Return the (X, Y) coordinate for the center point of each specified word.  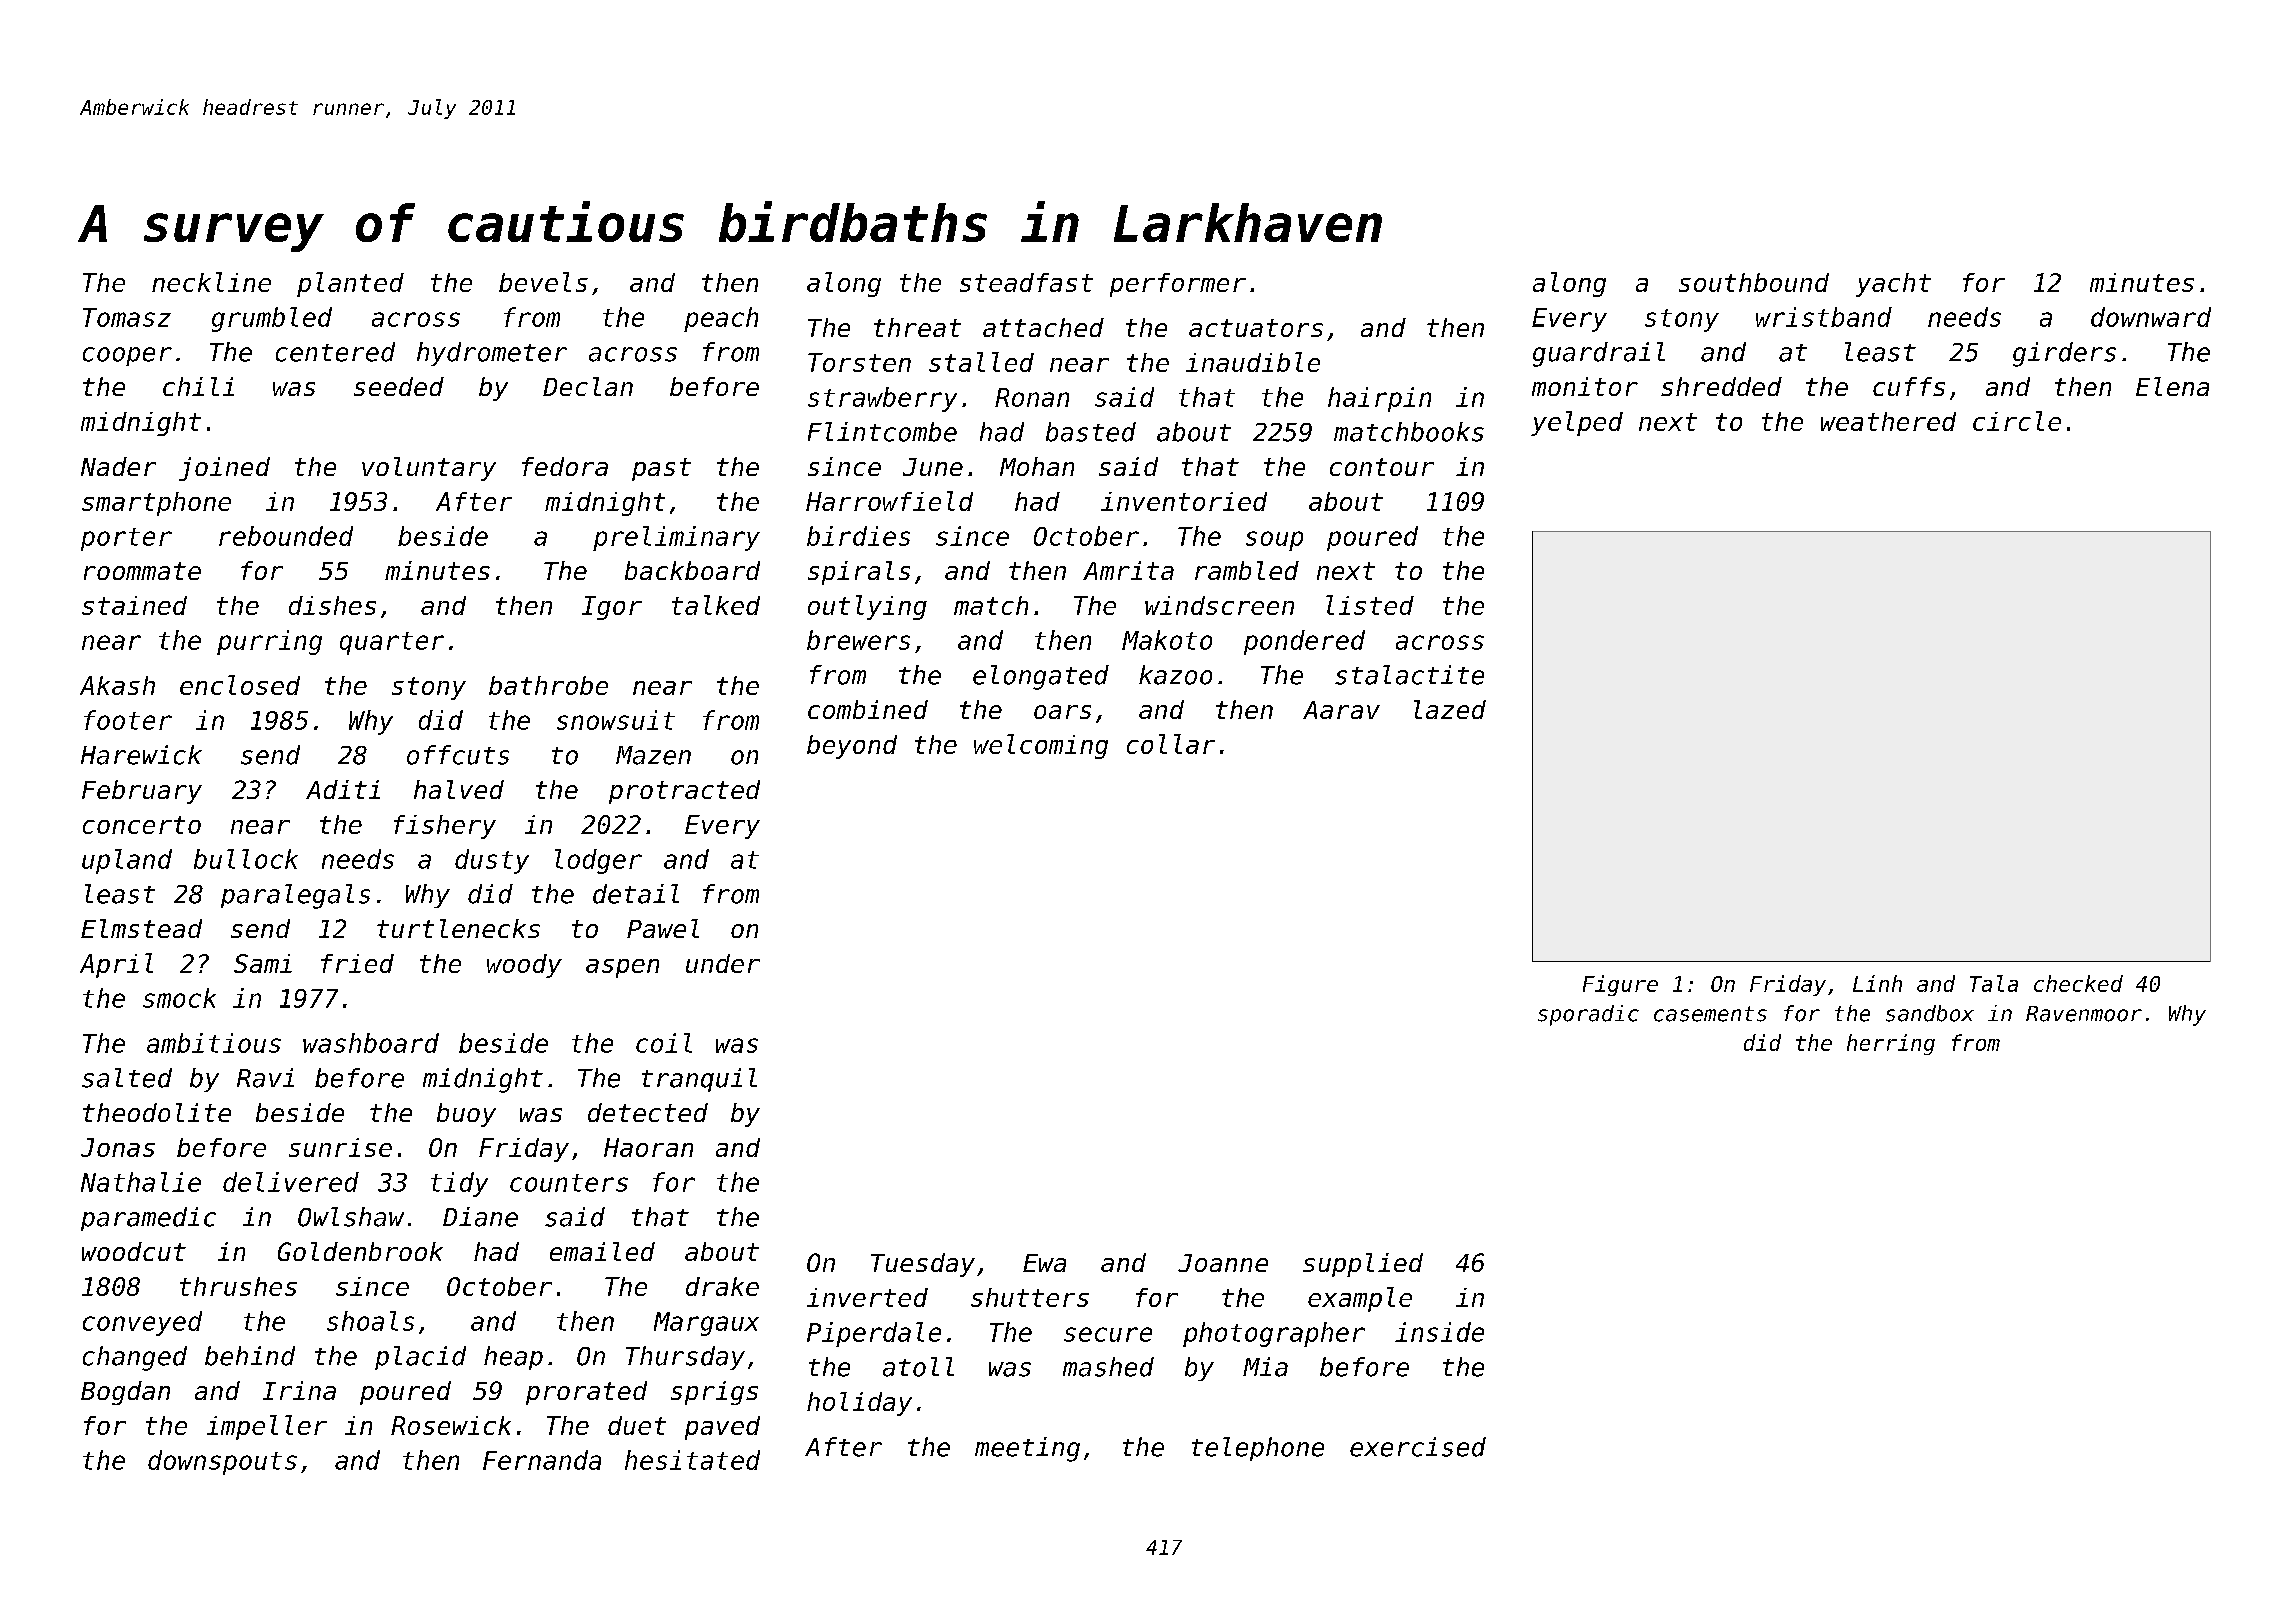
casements (1710, 1014)
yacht (1893, 285)
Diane (480, 1217)
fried (357, 963)
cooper (127, 356)
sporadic (1588, 1015)
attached (1043, 327)
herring (1891, 1044)
